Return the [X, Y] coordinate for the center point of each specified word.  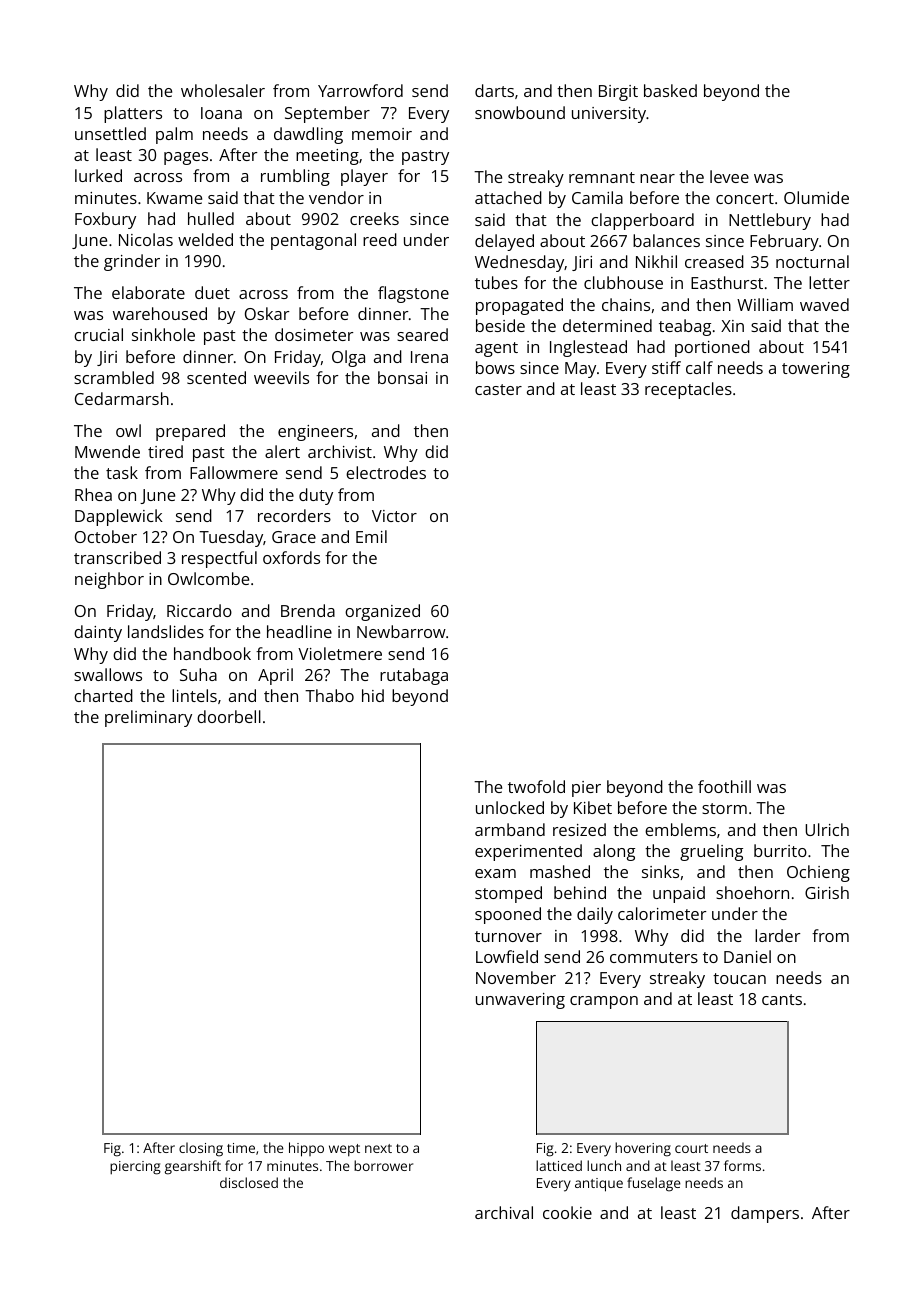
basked [670, 90]
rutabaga [414, 676]
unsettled [110, 133]
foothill [724, 786]
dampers [765, 1214]
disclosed [249, 1182]
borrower [383, 1165]
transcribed [117, 557]
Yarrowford [360, 90]
